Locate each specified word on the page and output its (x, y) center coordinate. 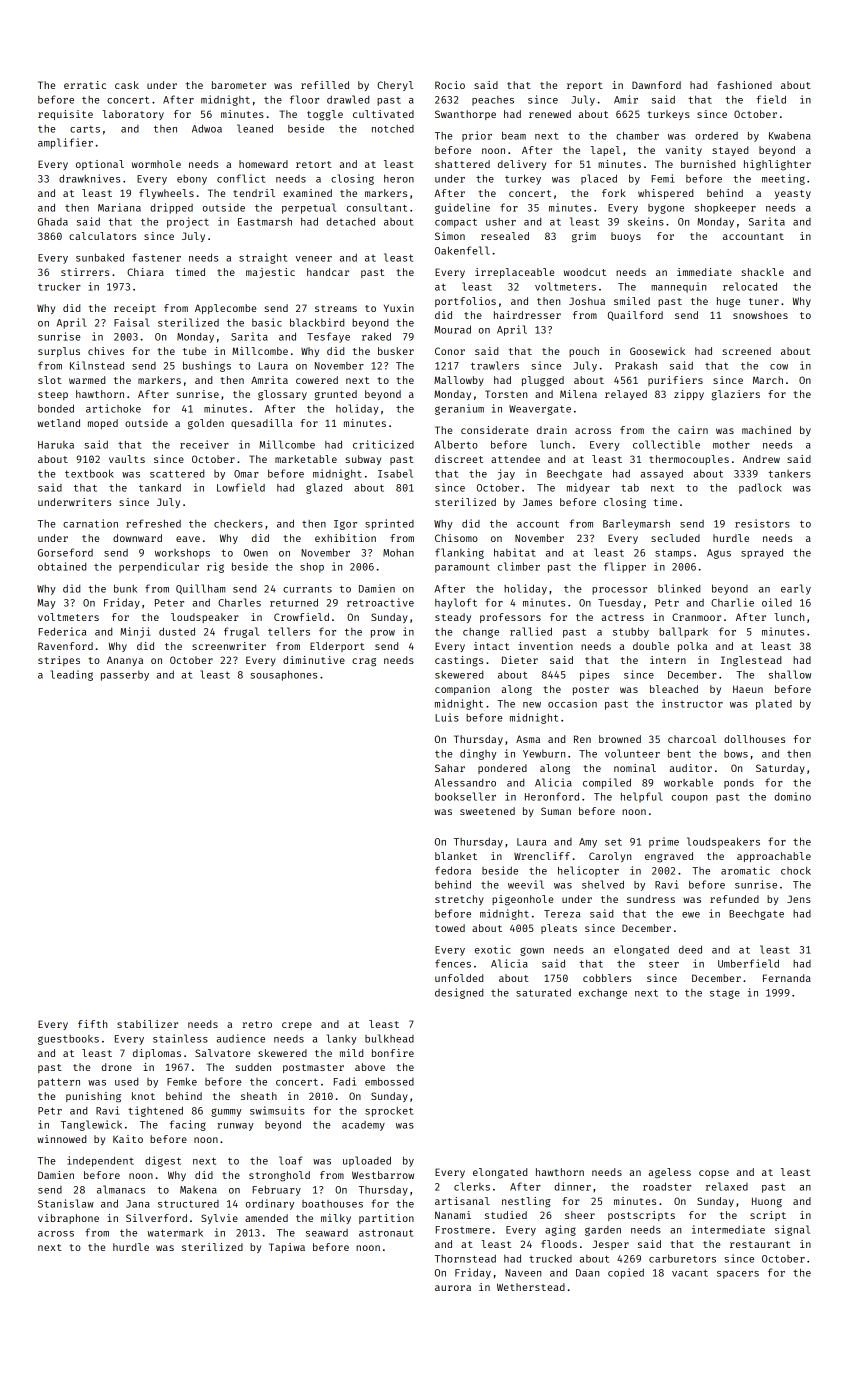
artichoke (113, 408)
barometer (239, 85)
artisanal (462, 1201)
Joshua (587, 301)
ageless (669, 1173)
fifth (92, 1024)
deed (690, 949)
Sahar (450, 768)
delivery (522, 165)
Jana (138, 1204)
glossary (282, 395)
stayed (730, 151)
